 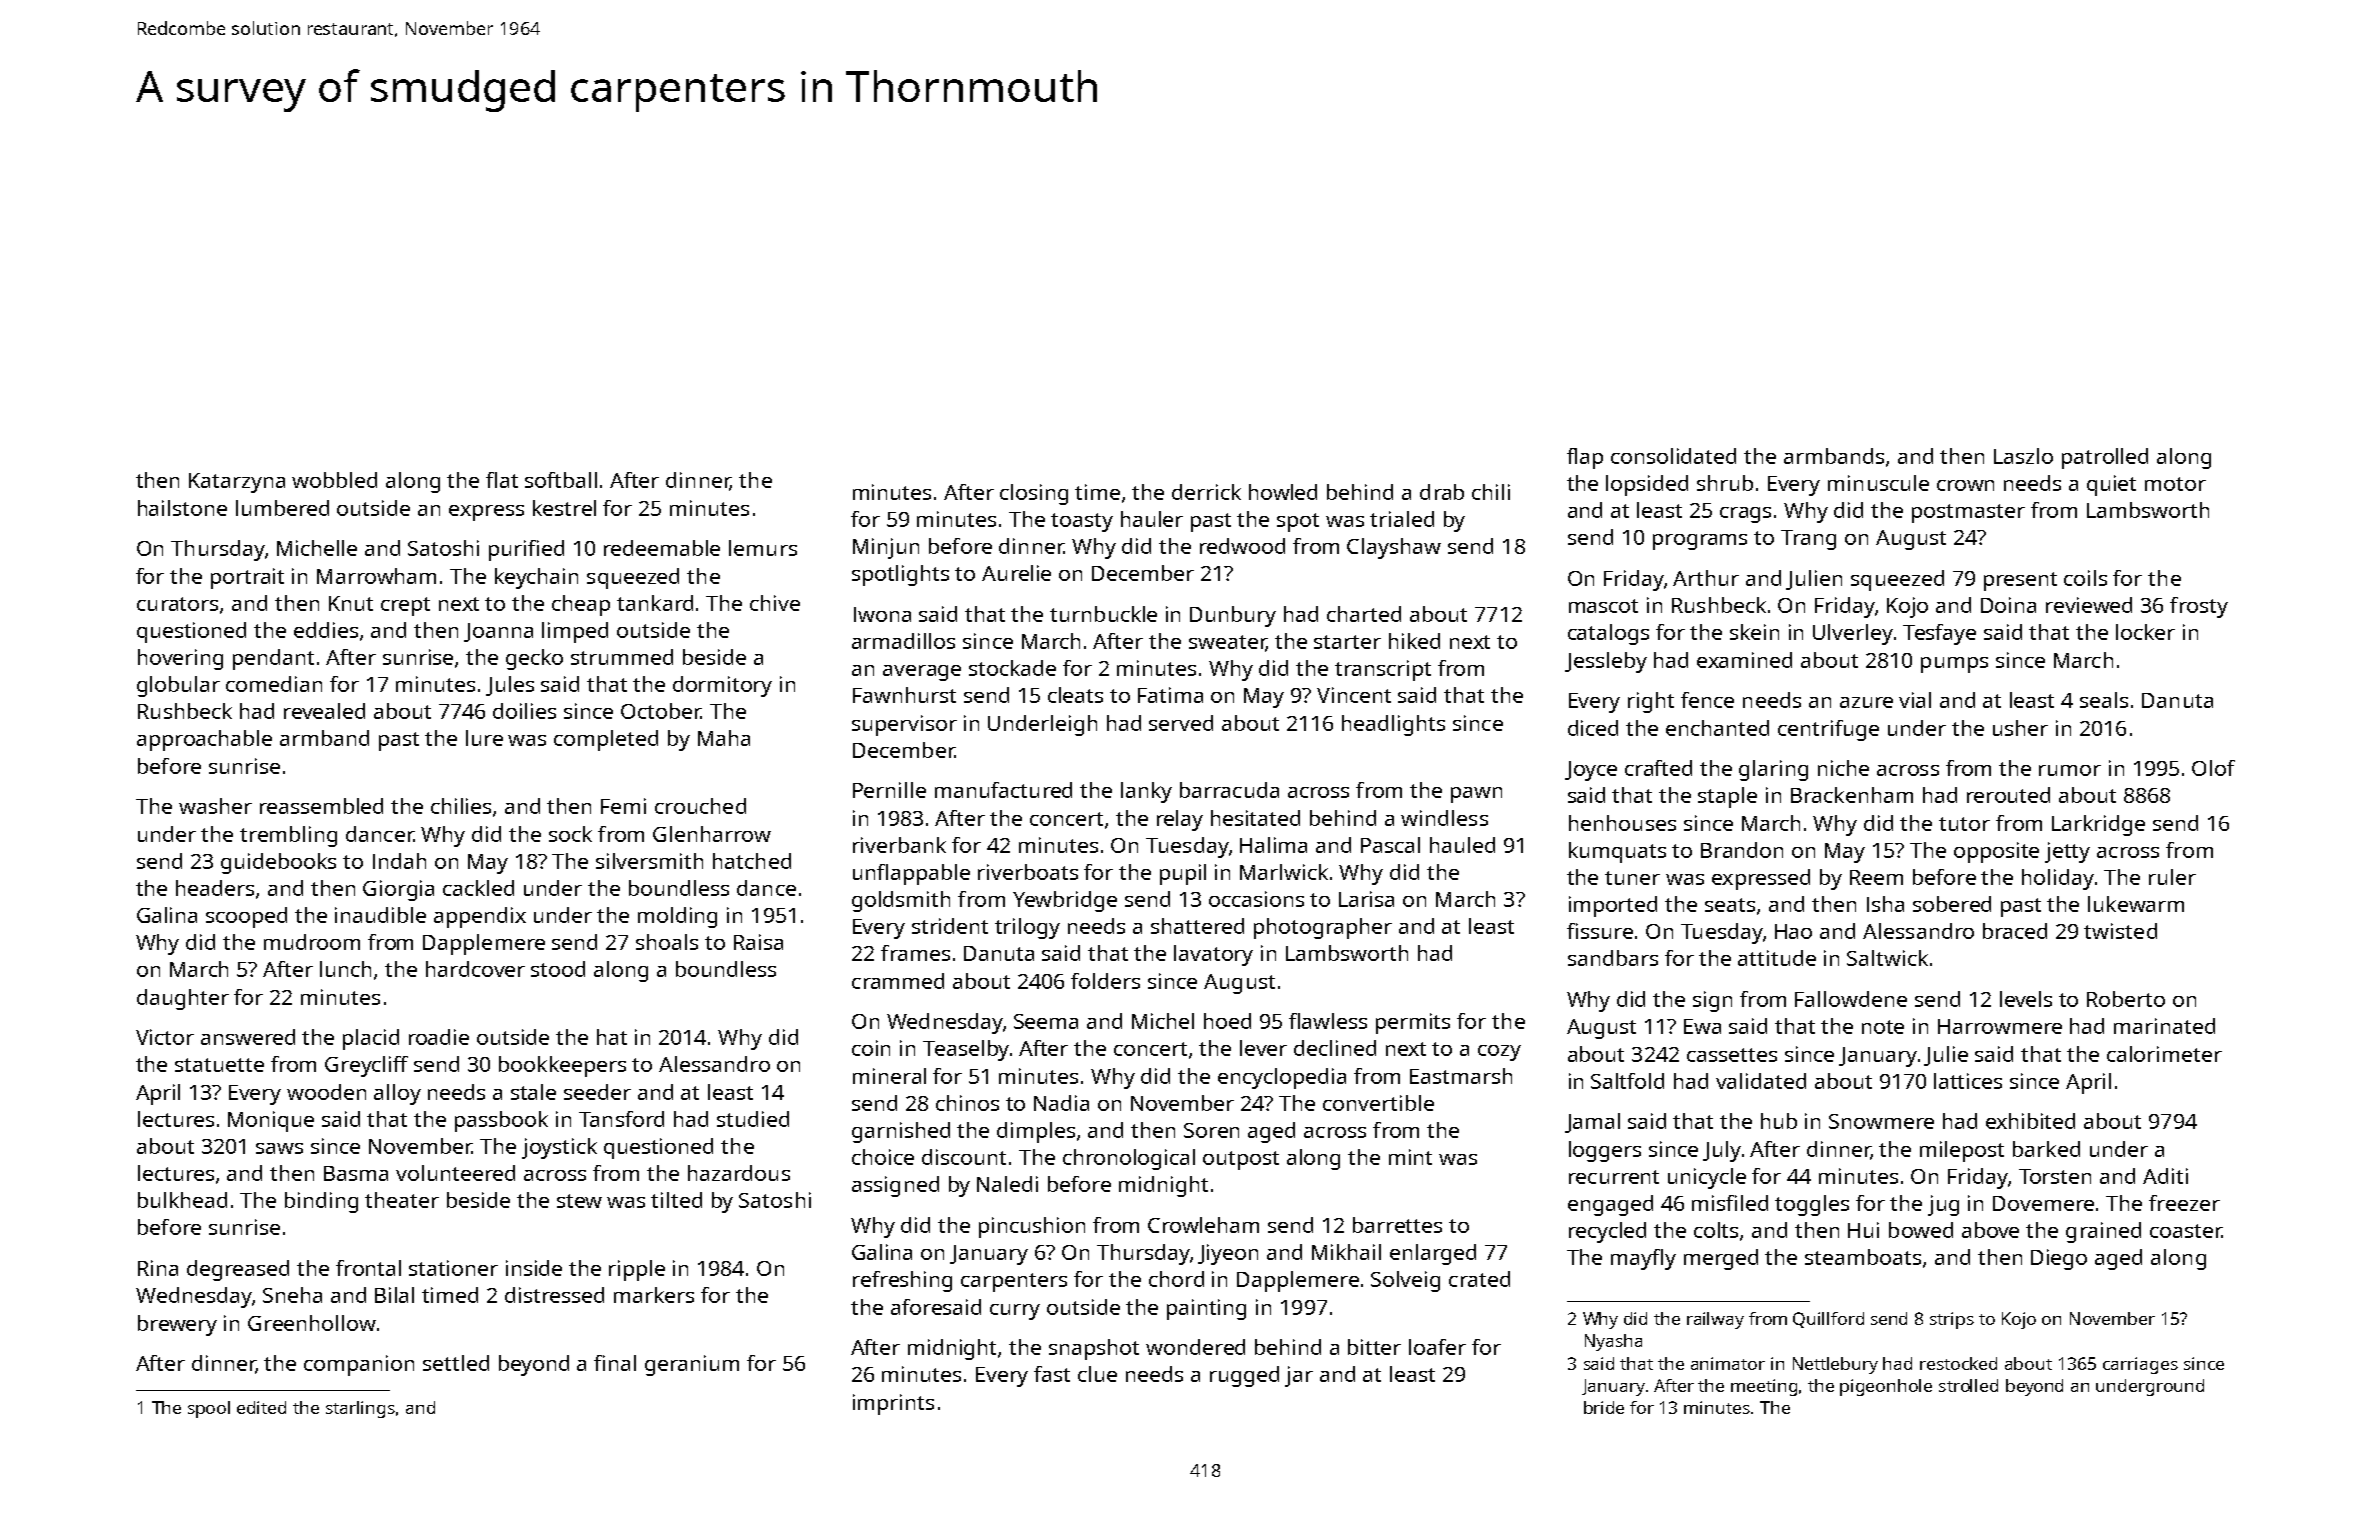 I want to click on July, so click(x=1722, y=1151).
